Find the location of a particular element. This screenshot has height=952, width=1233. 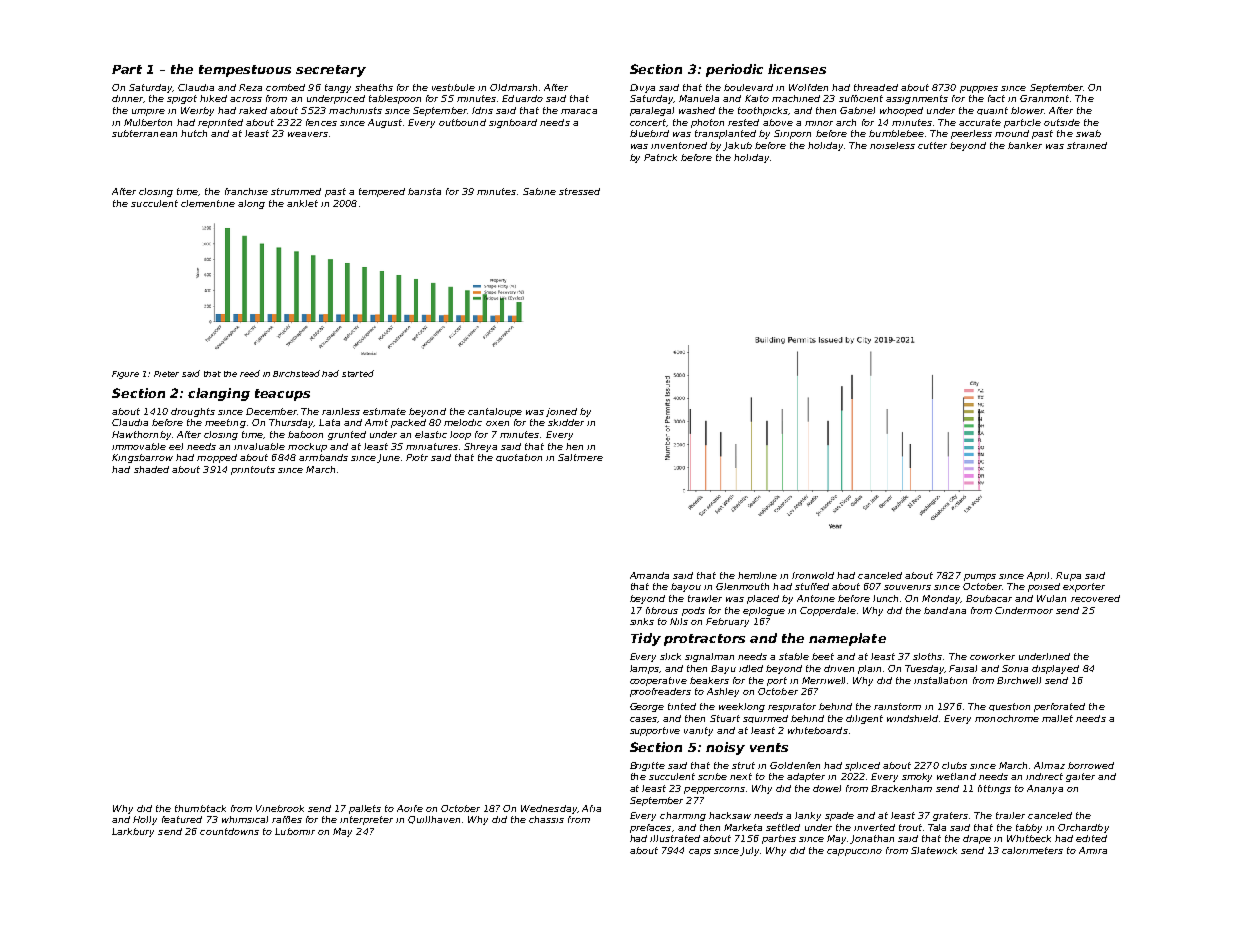

skidder is located at coordinates (566, 422).
